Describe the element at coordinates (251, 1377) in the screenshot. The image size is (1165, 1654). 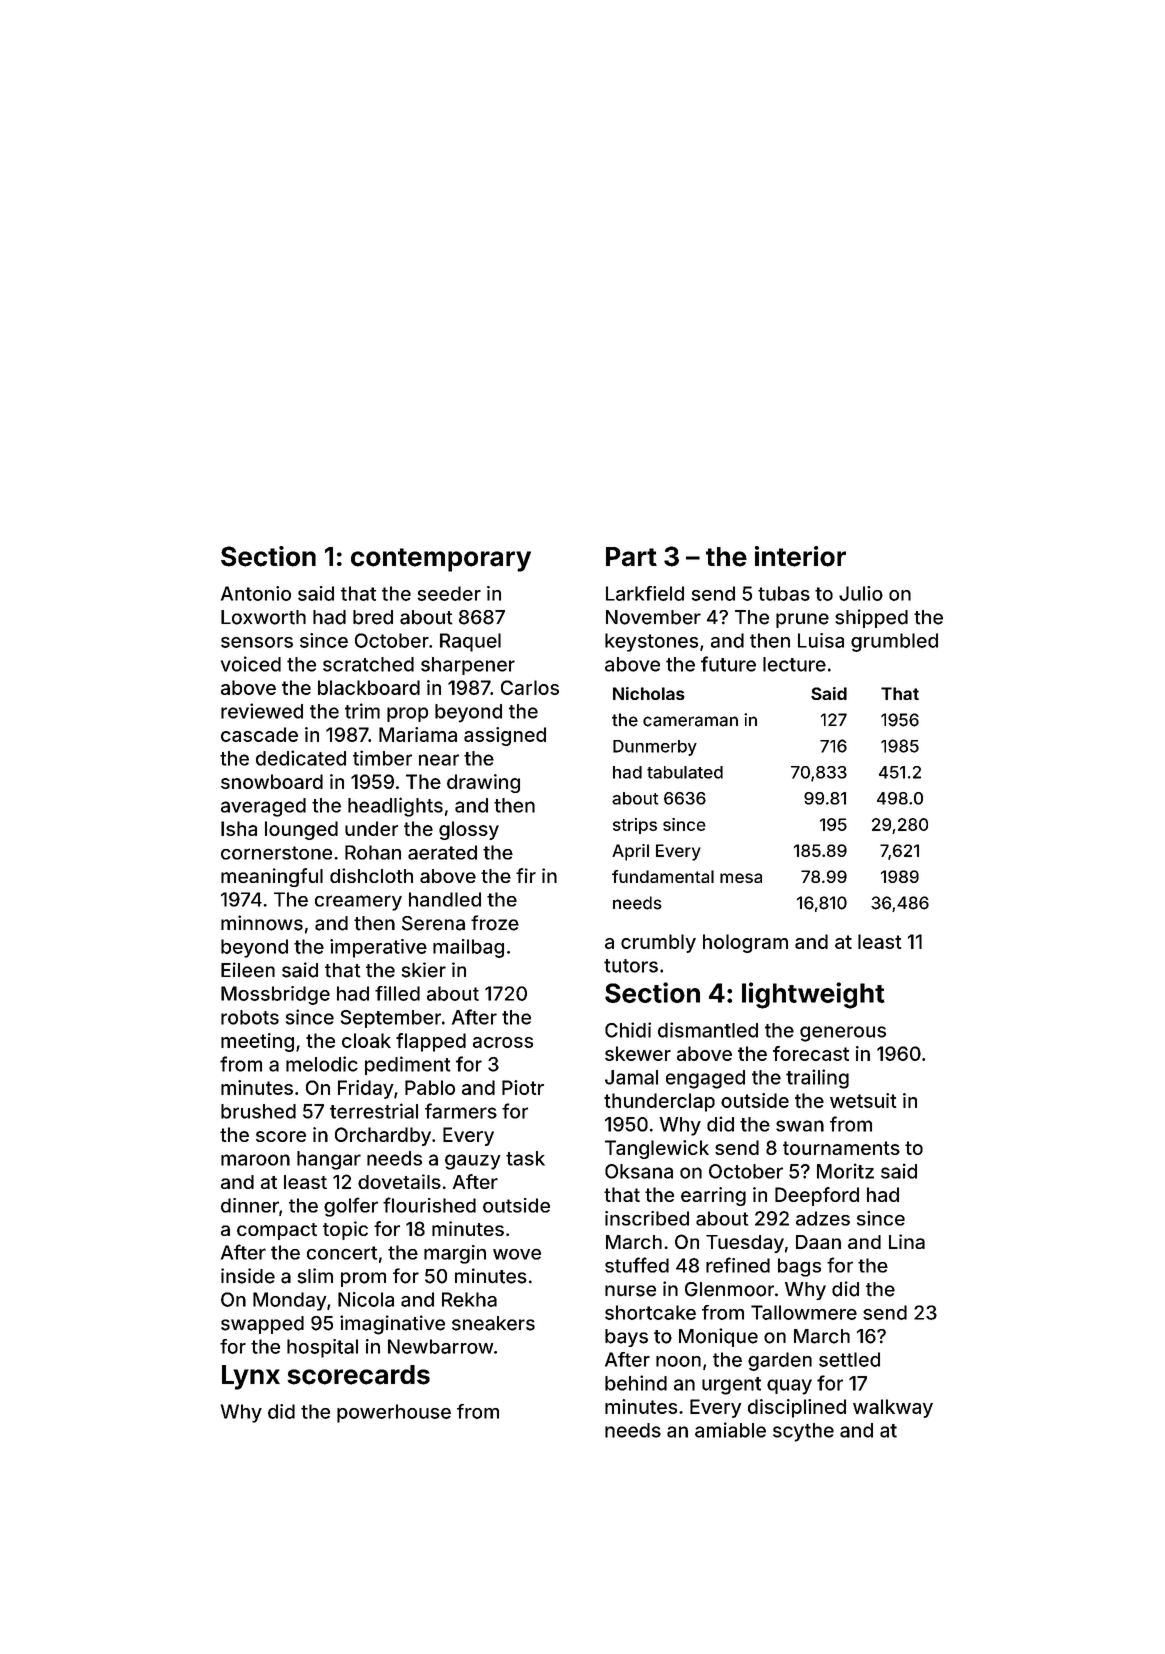
I see `Lynx` at that location.
